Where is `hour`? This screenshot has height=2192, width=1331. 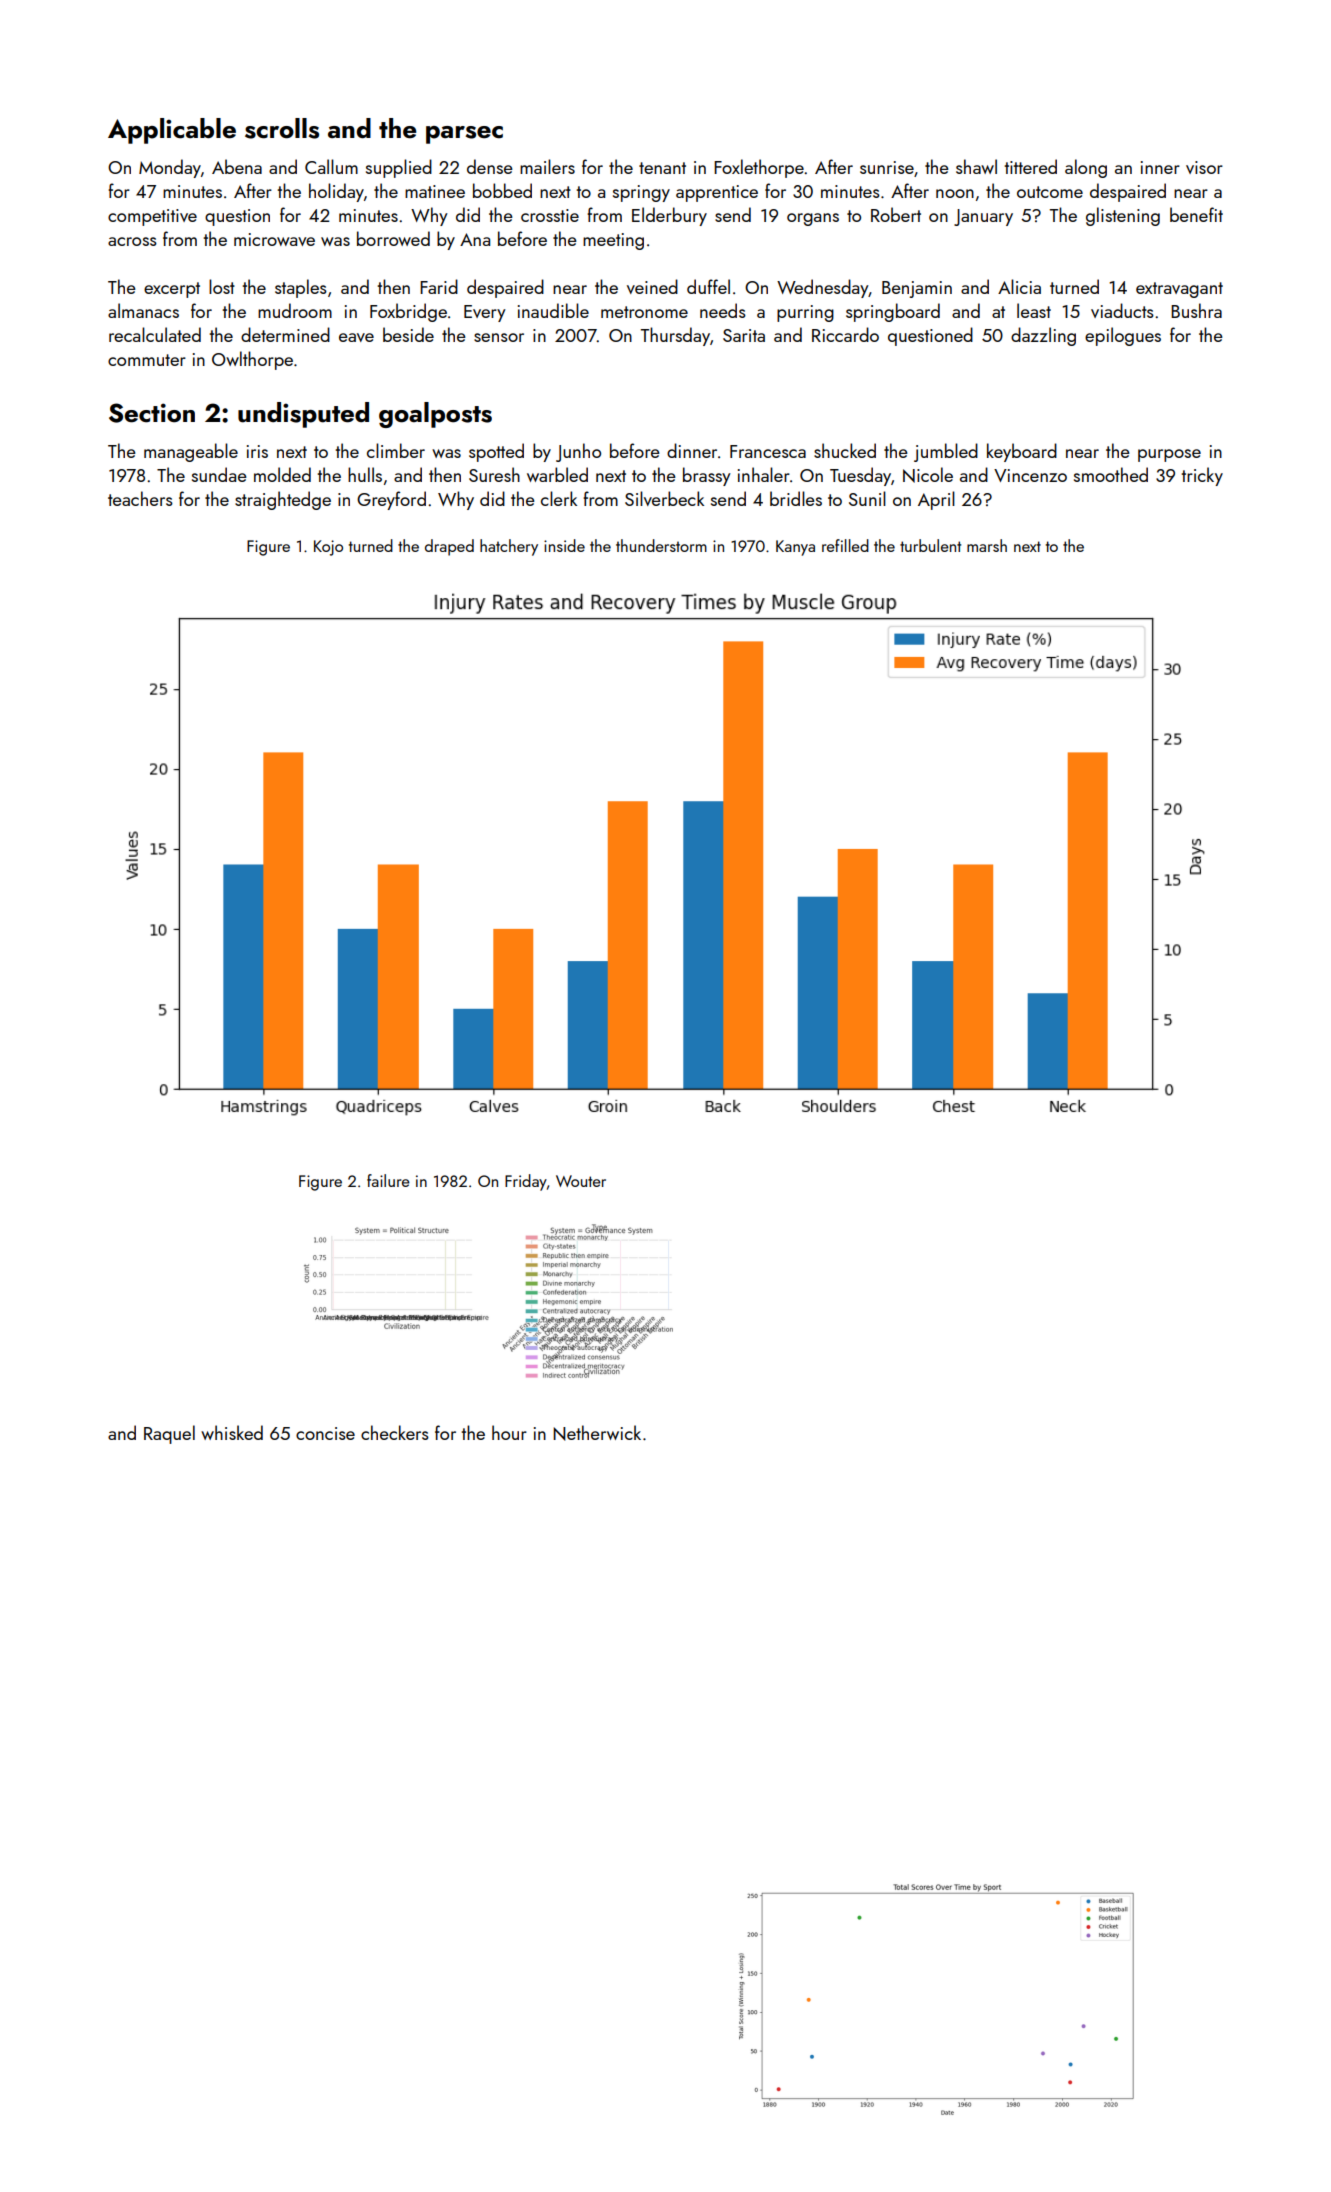
hour is located at coordinates (509, 1432).
